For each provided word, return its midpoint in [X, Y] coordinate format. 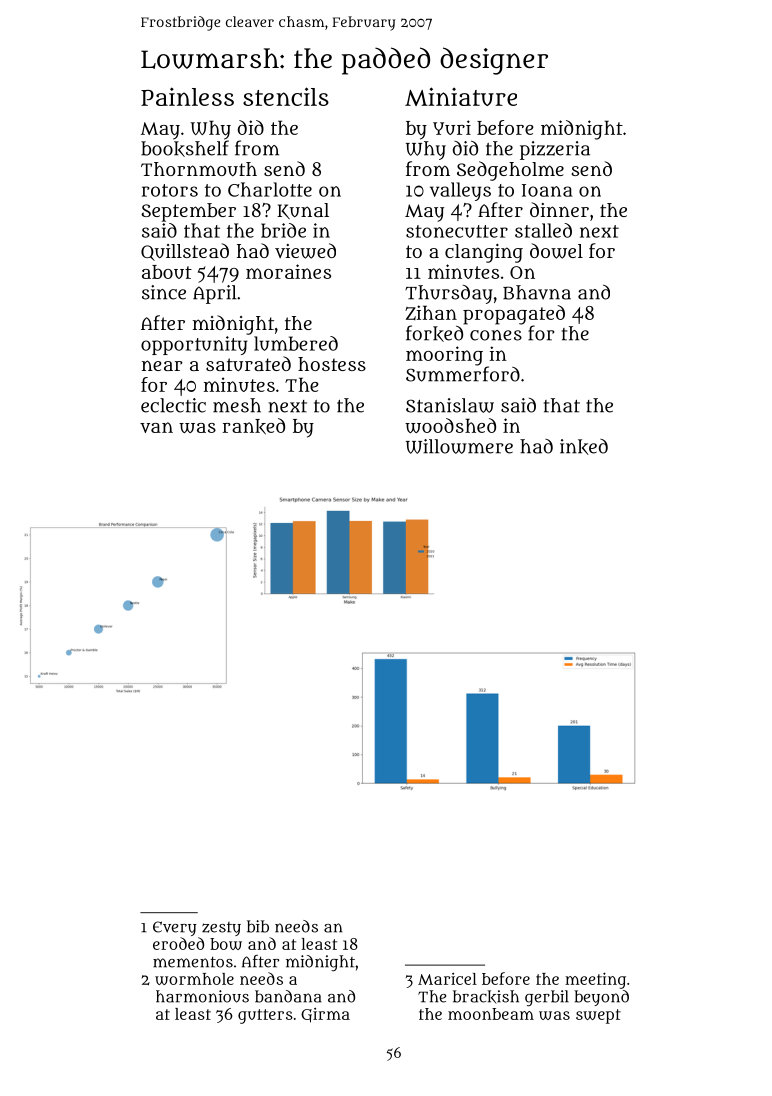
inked [584, 447]
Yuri [452, 127]
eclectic [173, 405]
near [162, 365]
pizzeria [555, 150]
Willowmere [459, 446]
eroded [178, 943]
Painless [187, 96]
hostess [332, 364]
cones [496, 335]
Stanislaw [450, 405]
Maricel [447, 979]
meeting [595, 980]
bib [258, 926]
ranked [253, 426]
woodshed [450, 425]
